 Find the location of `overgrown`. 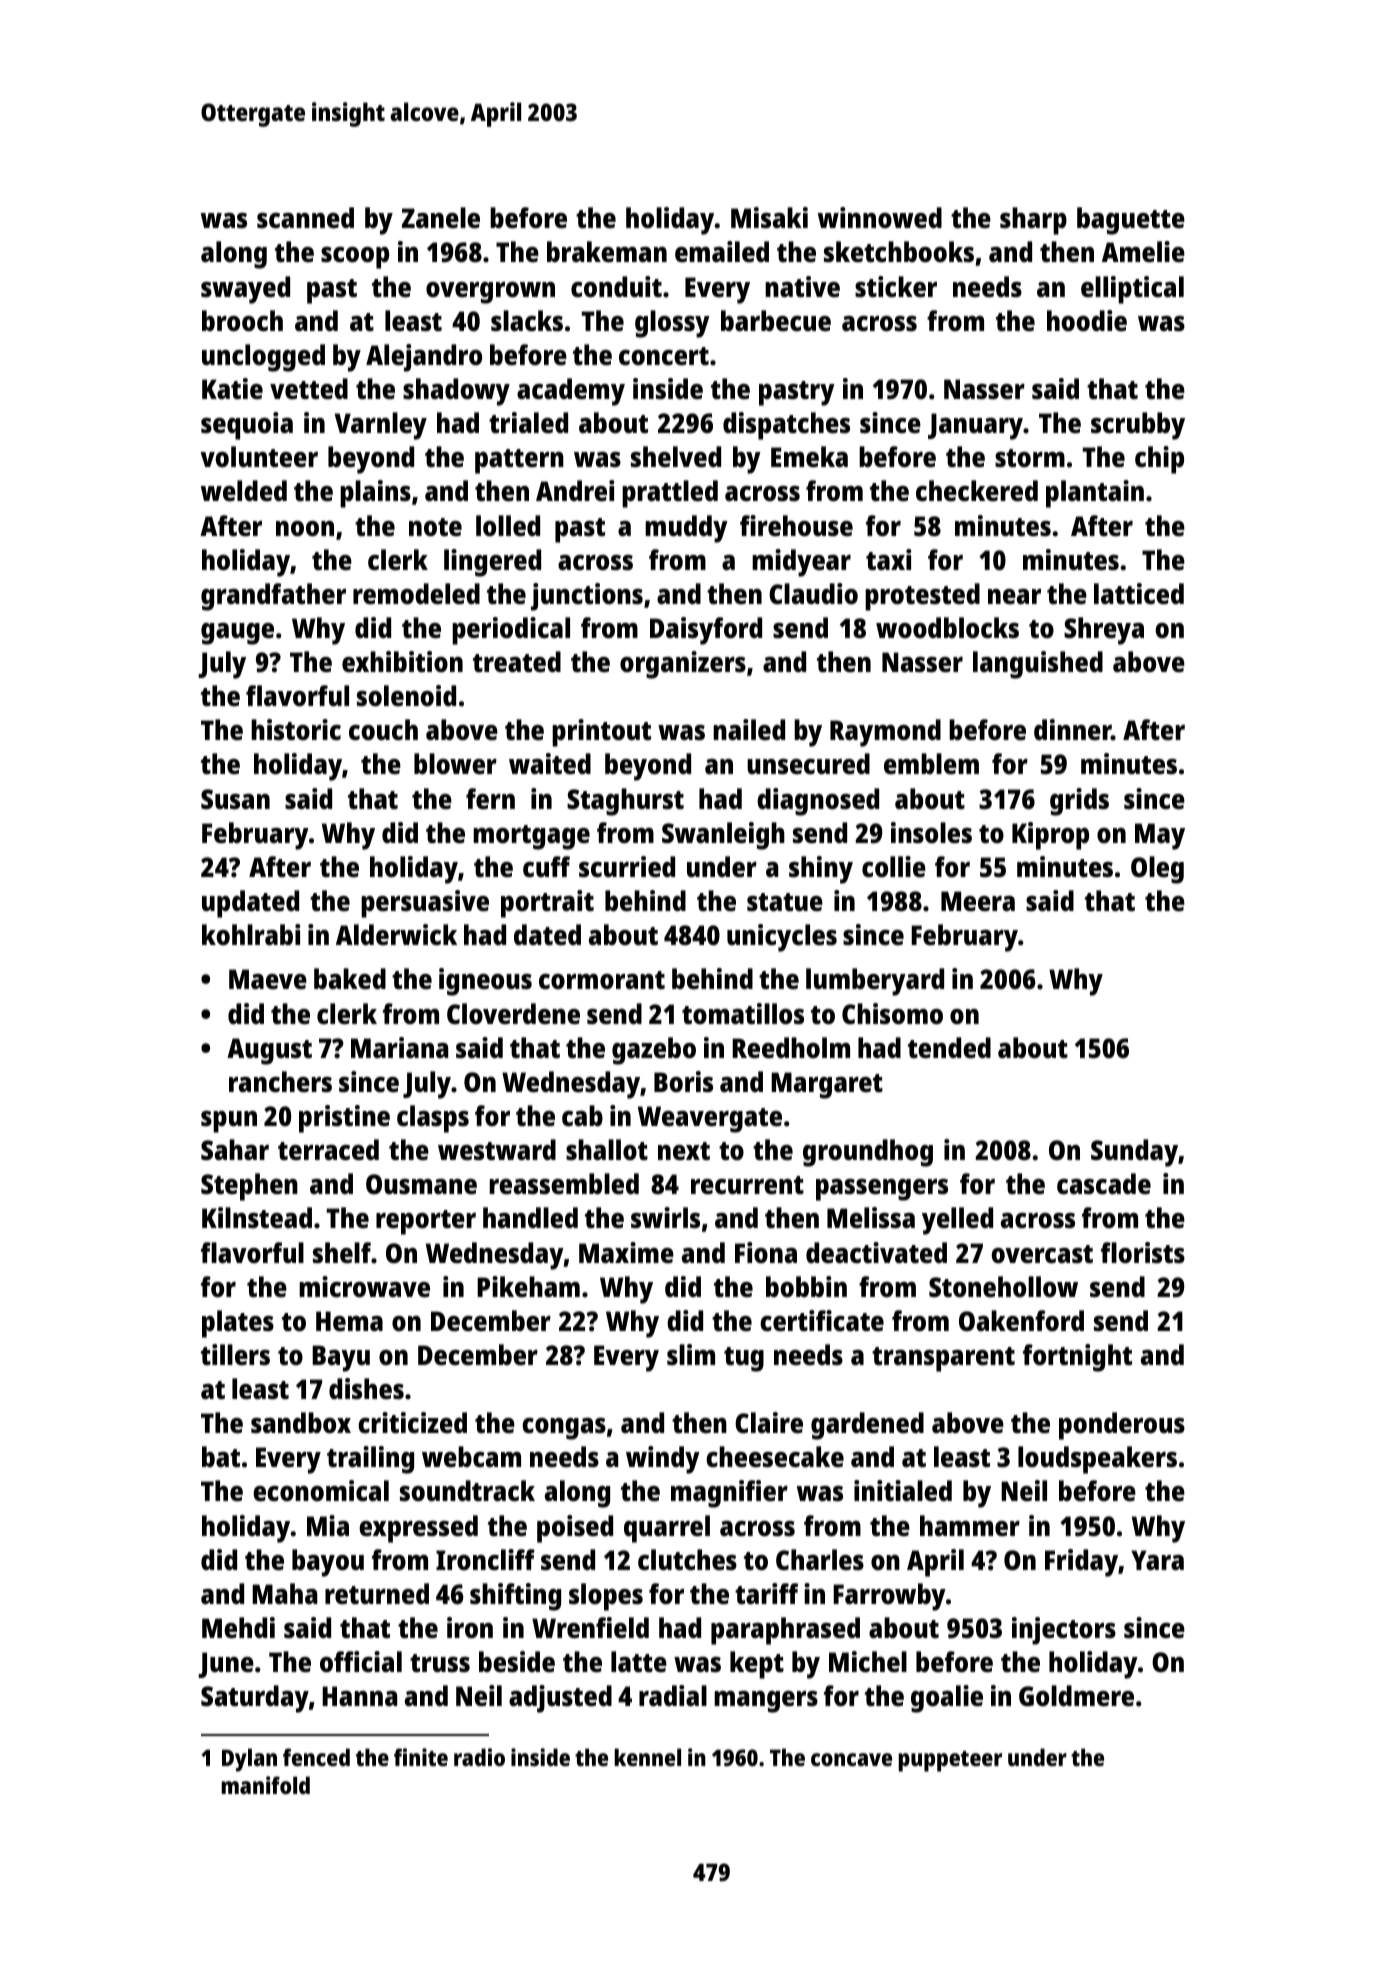

overgrown is located at coordinates (490, 293).
